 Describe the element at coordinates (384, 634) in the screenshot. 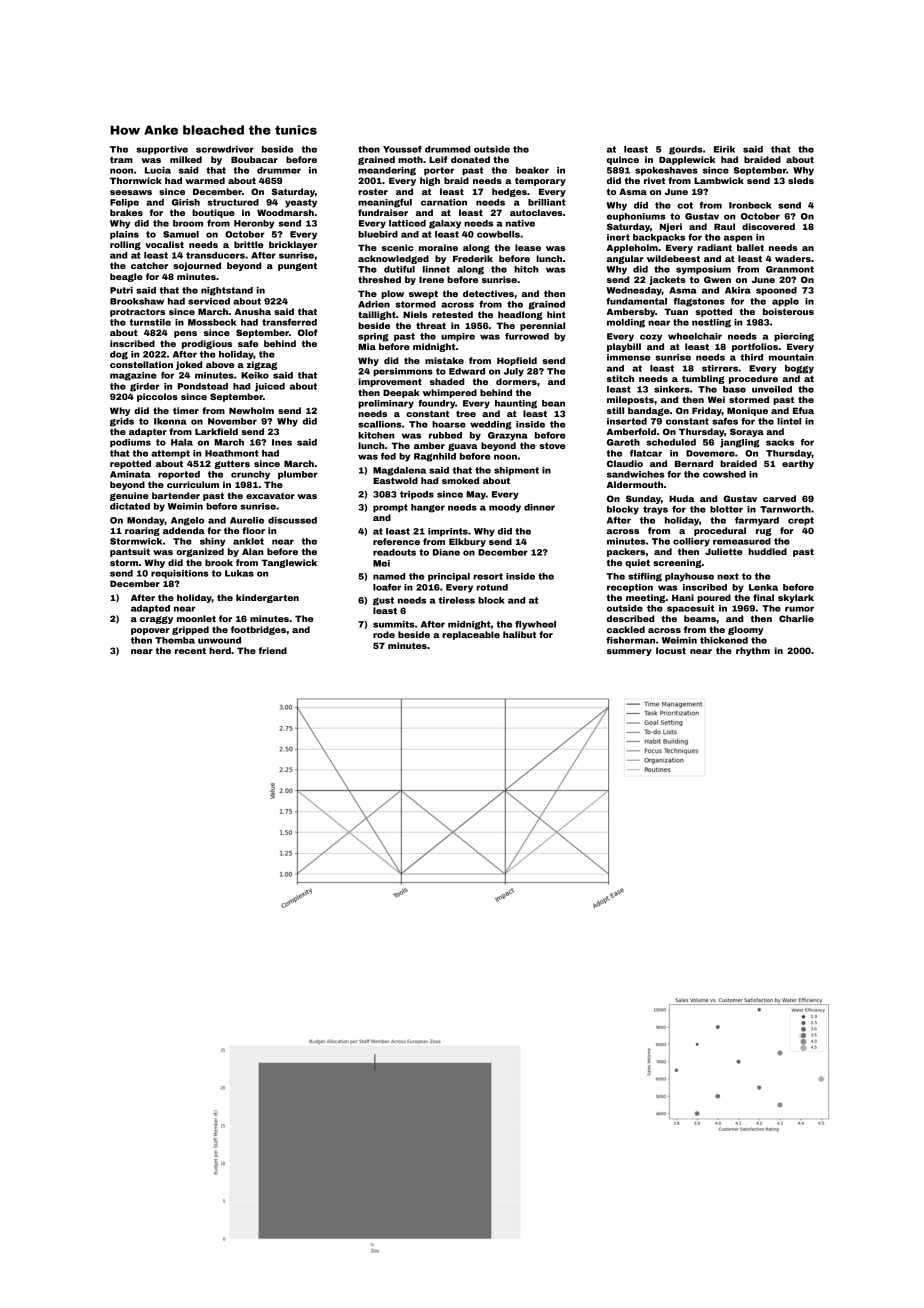

I see `rode` at that location.
